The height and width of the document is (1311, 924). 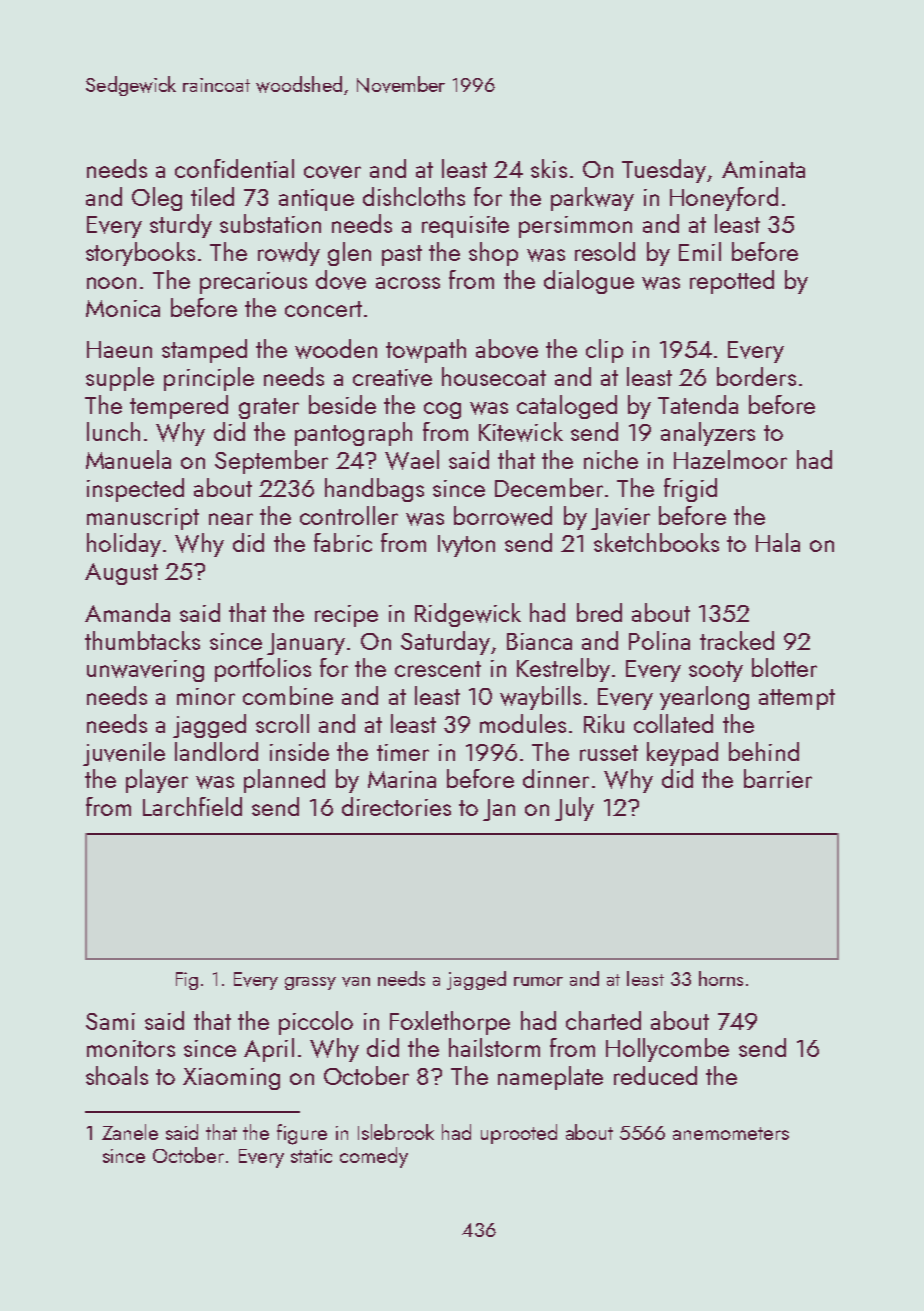 What do you see at coordinates (253, 283) in the document?
I see `precarious` at bounding box center [253, 283].
